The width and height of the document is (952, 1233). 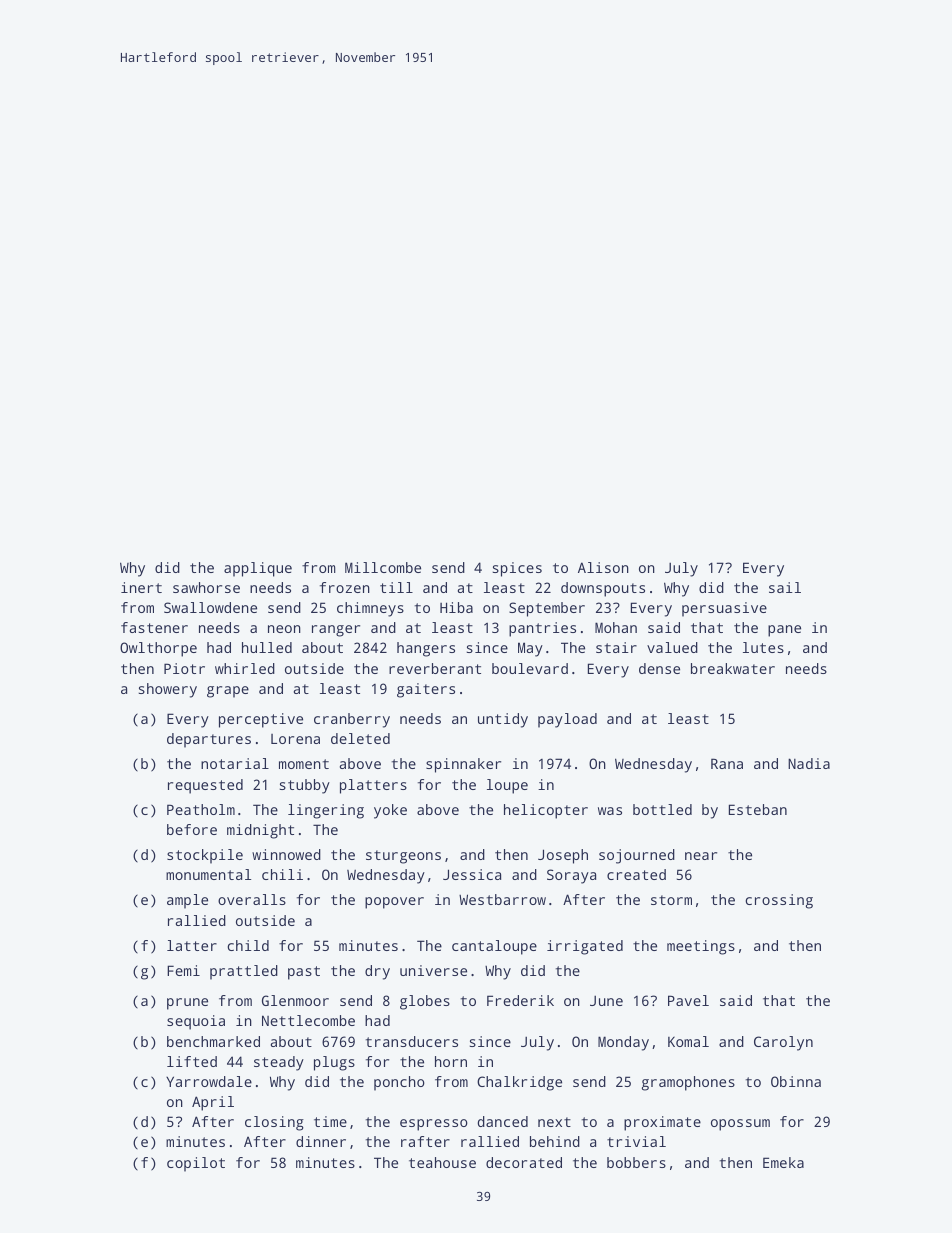 I want to click on dinner, so click(x=321, y=1141).
